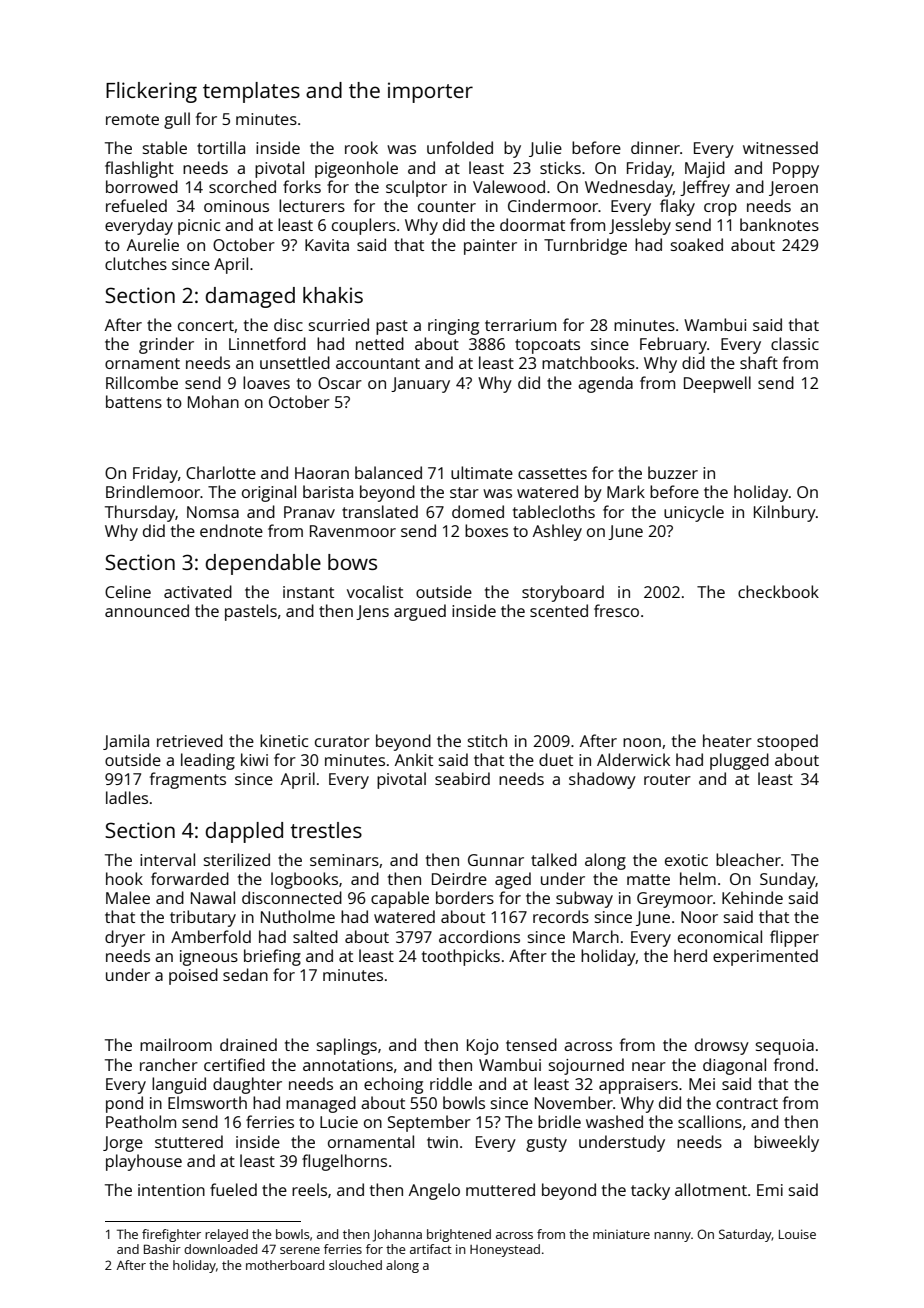 The width and height of the page is (924, 1308). I want to click on Ashley, so click(557, 532).
